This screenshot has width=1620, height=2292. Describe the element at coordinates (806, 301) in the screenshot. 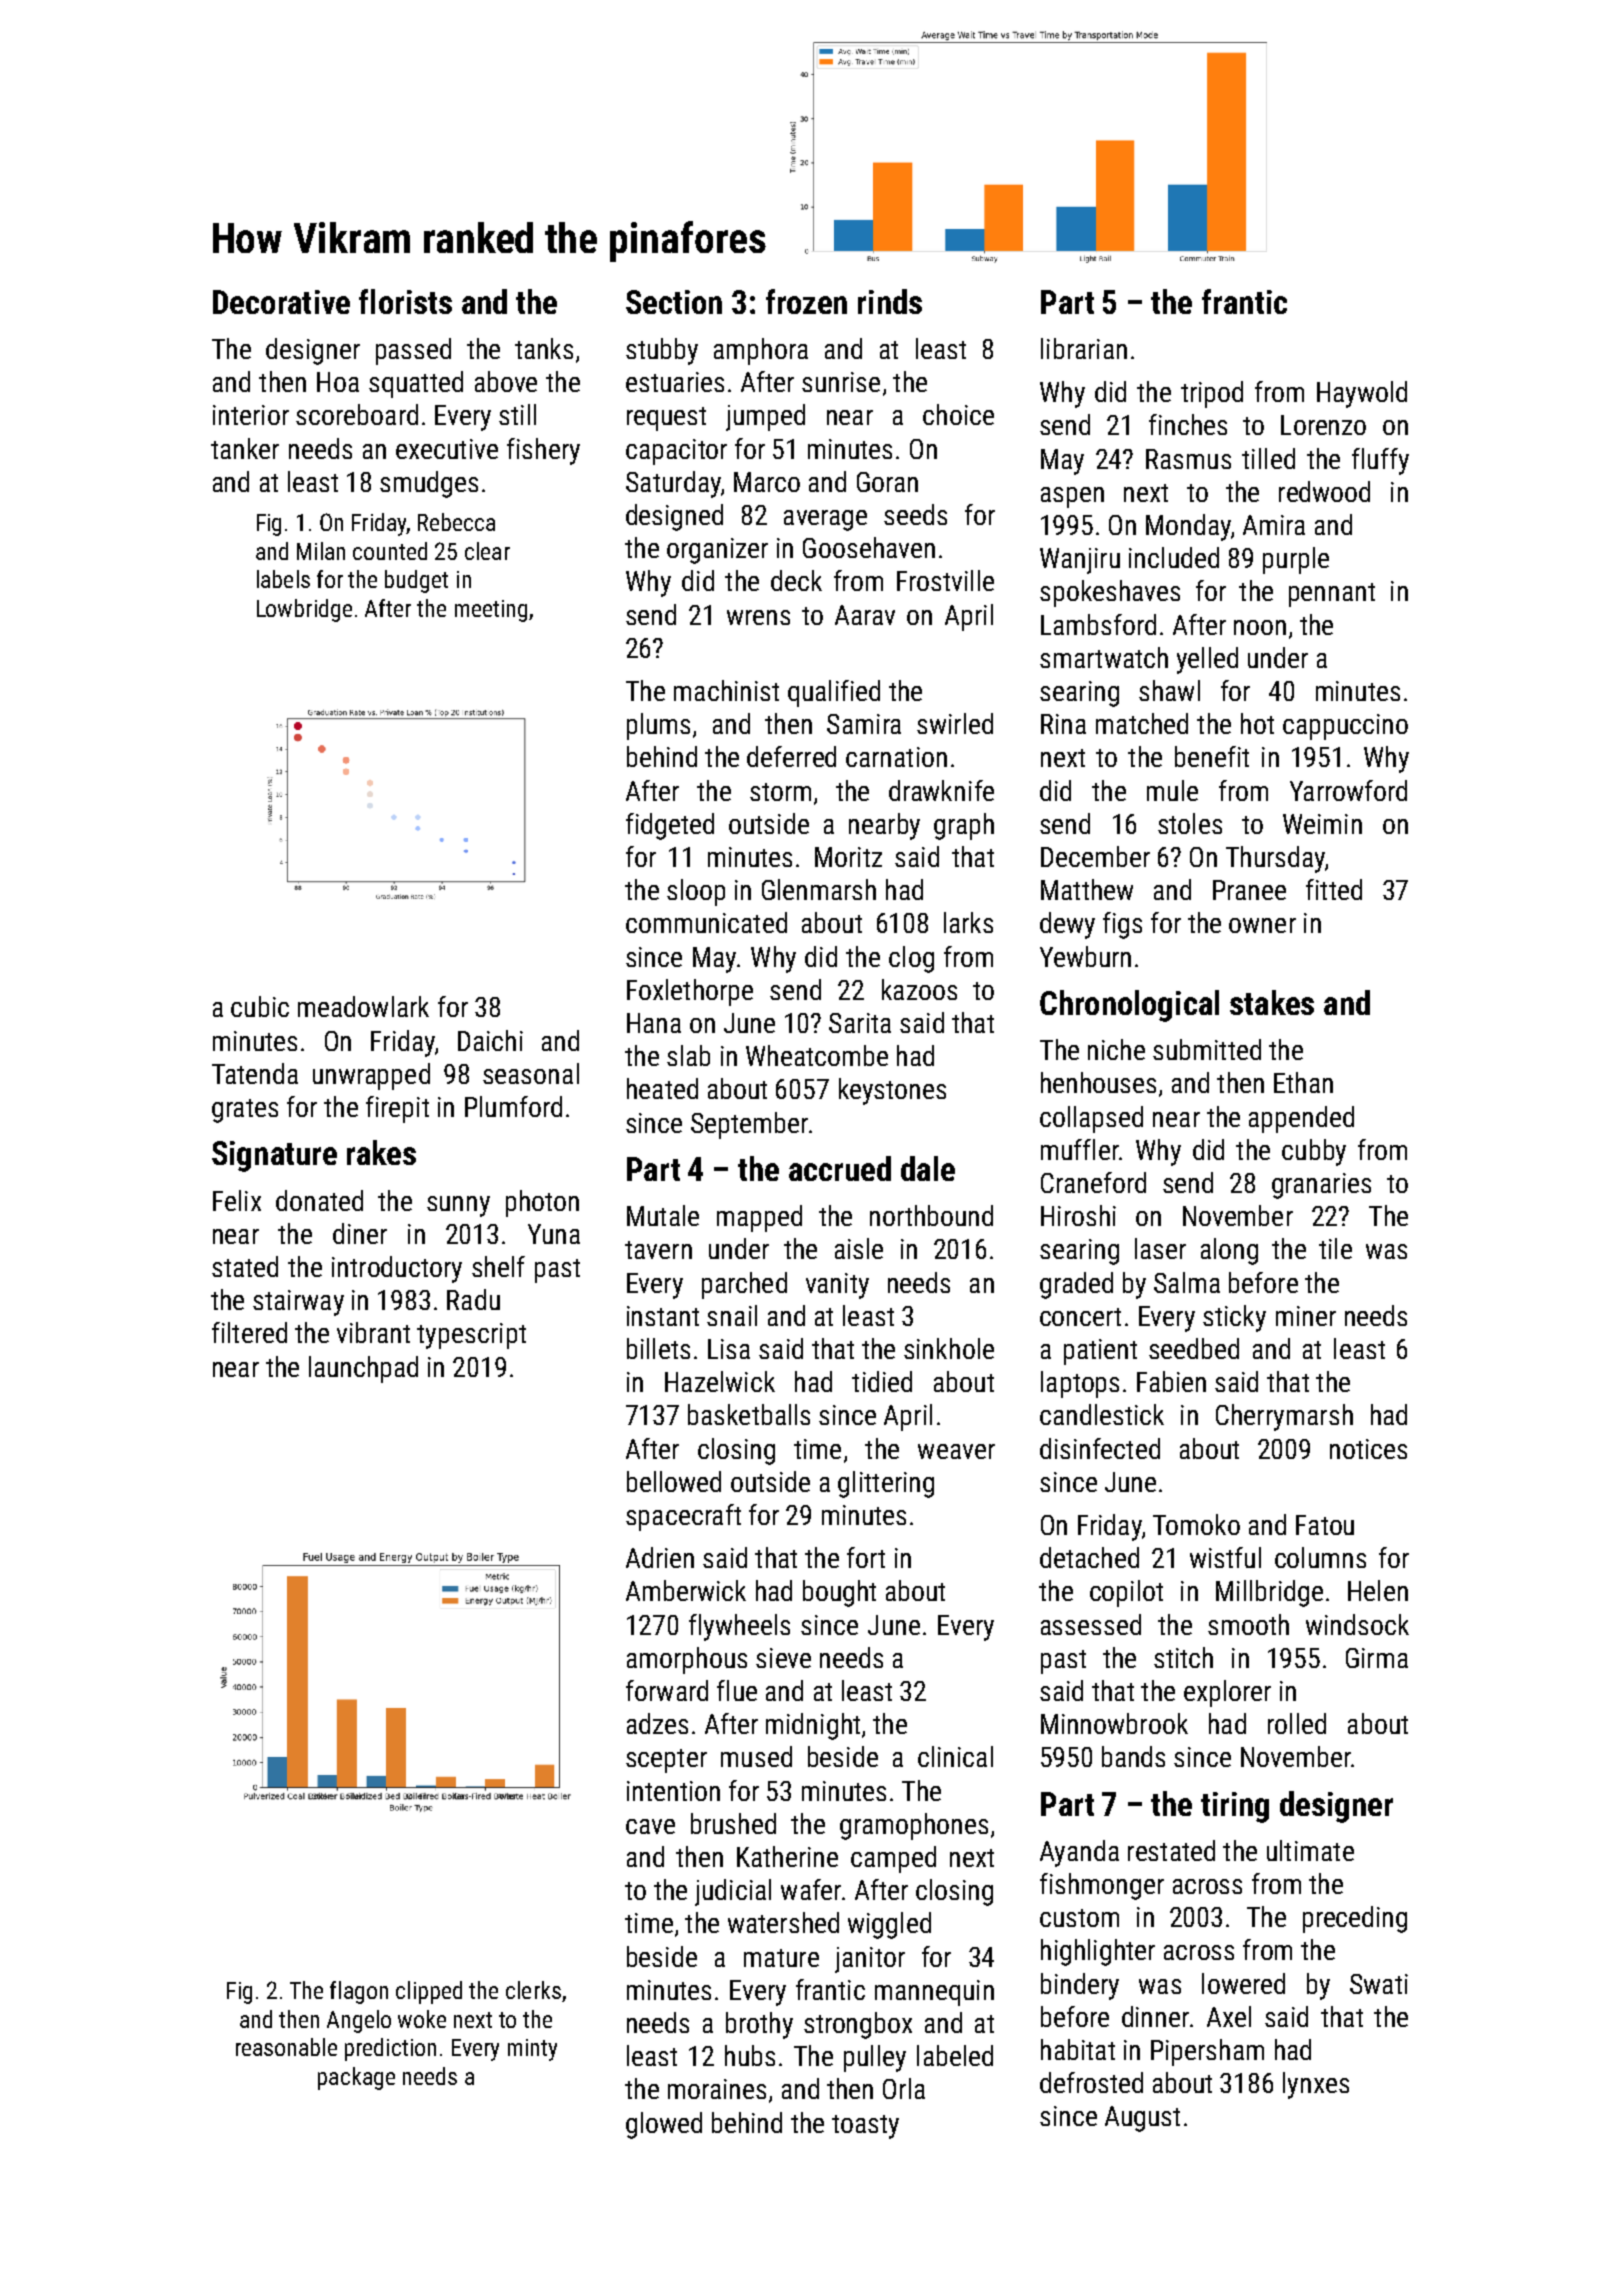

I see `frozen` at that location.
